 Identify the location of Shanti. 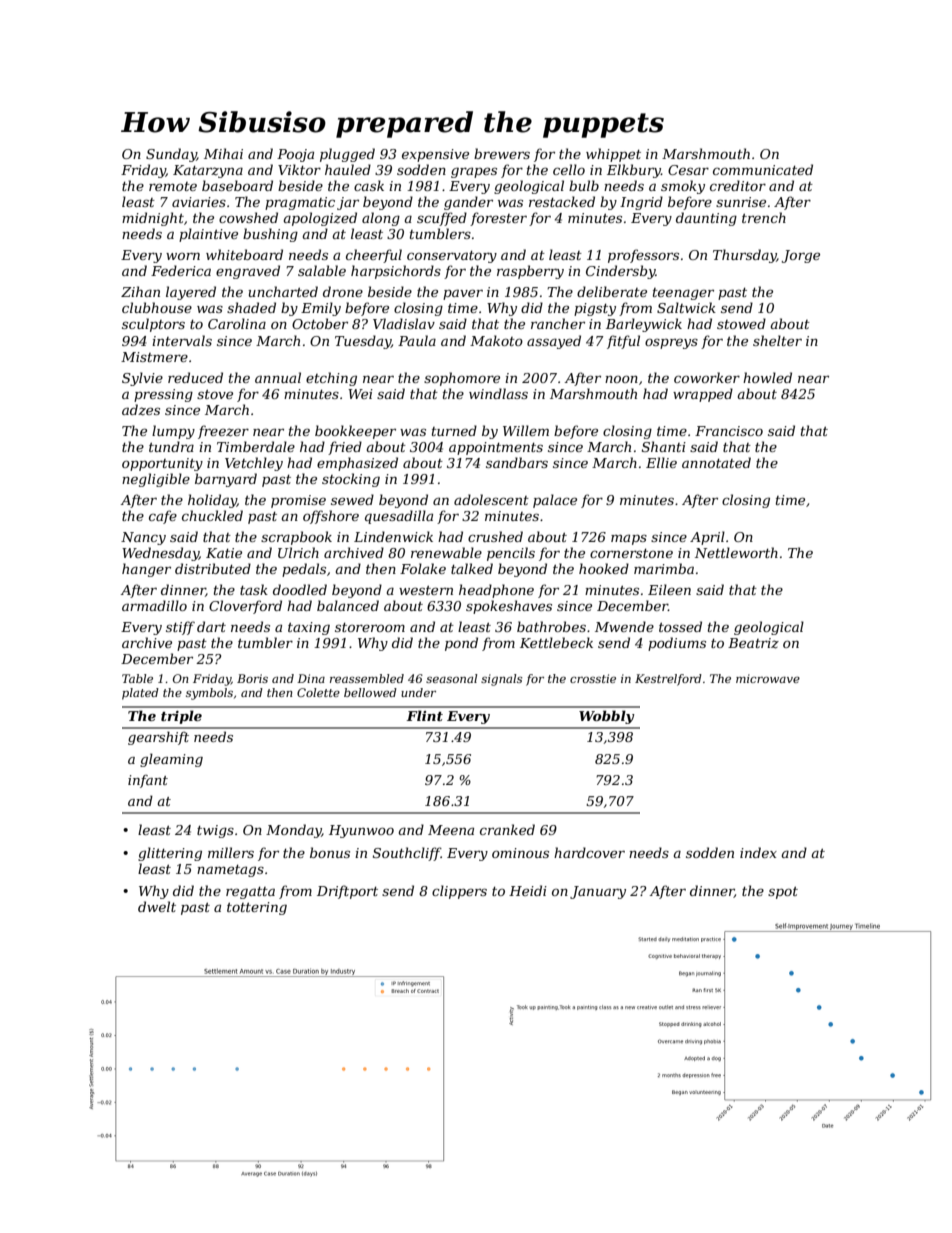
(664, 446).
